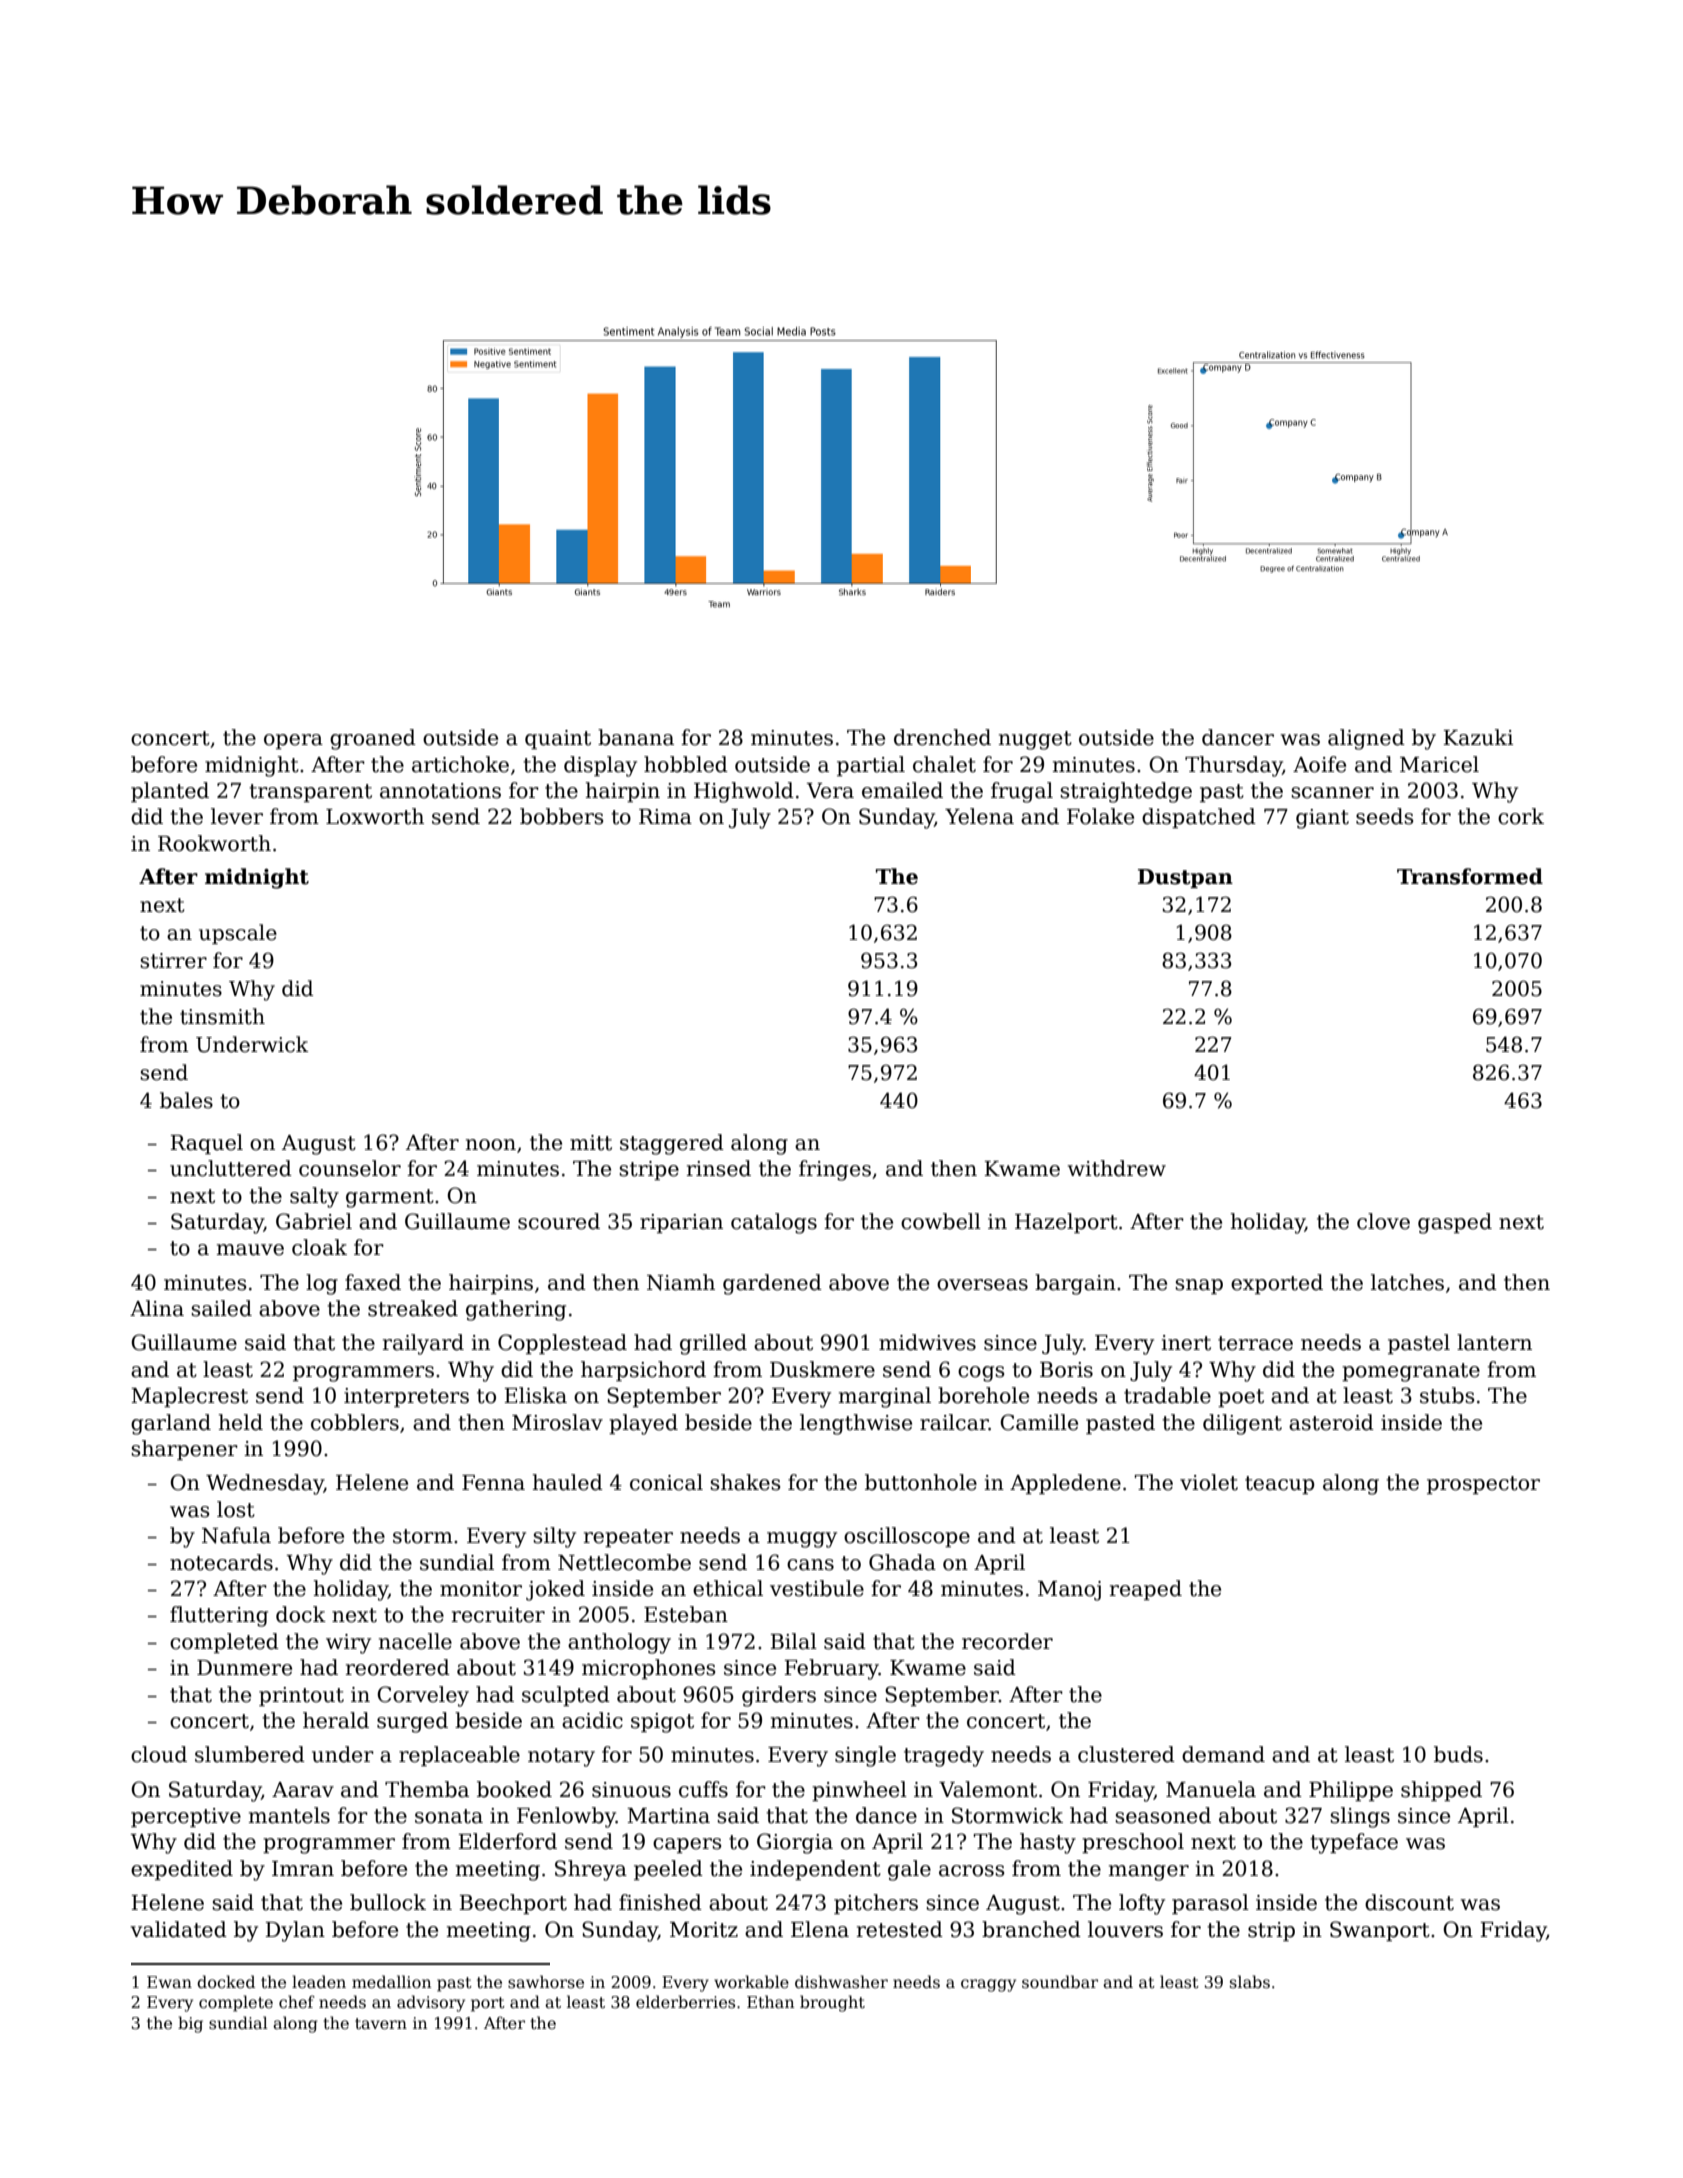  What do you see at coordinates (516, 1310) in the screenshot?
I see `gathering` at bounding box center [516, 1310].
